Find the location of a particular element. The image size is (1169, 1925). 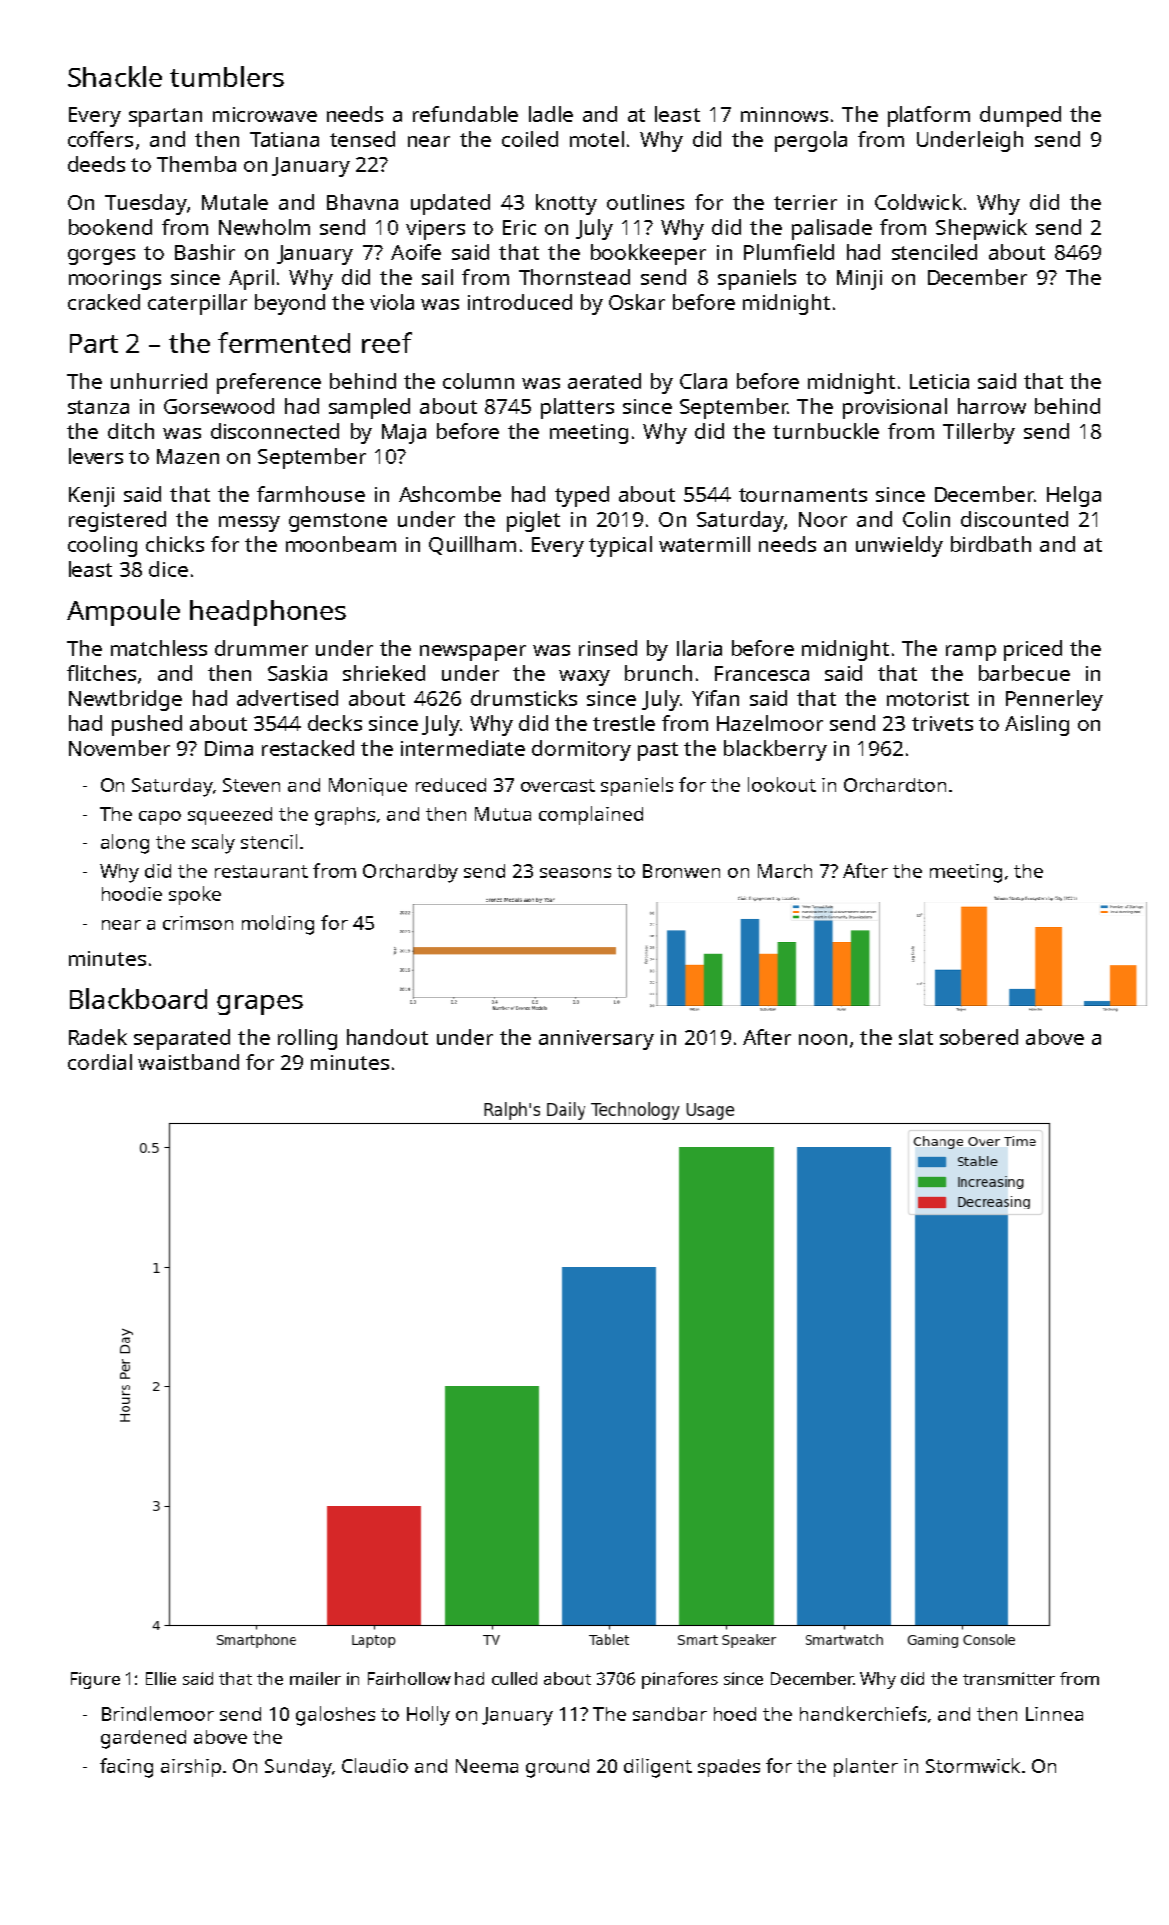

Ashcombe is located at coordinates (450, 494).
